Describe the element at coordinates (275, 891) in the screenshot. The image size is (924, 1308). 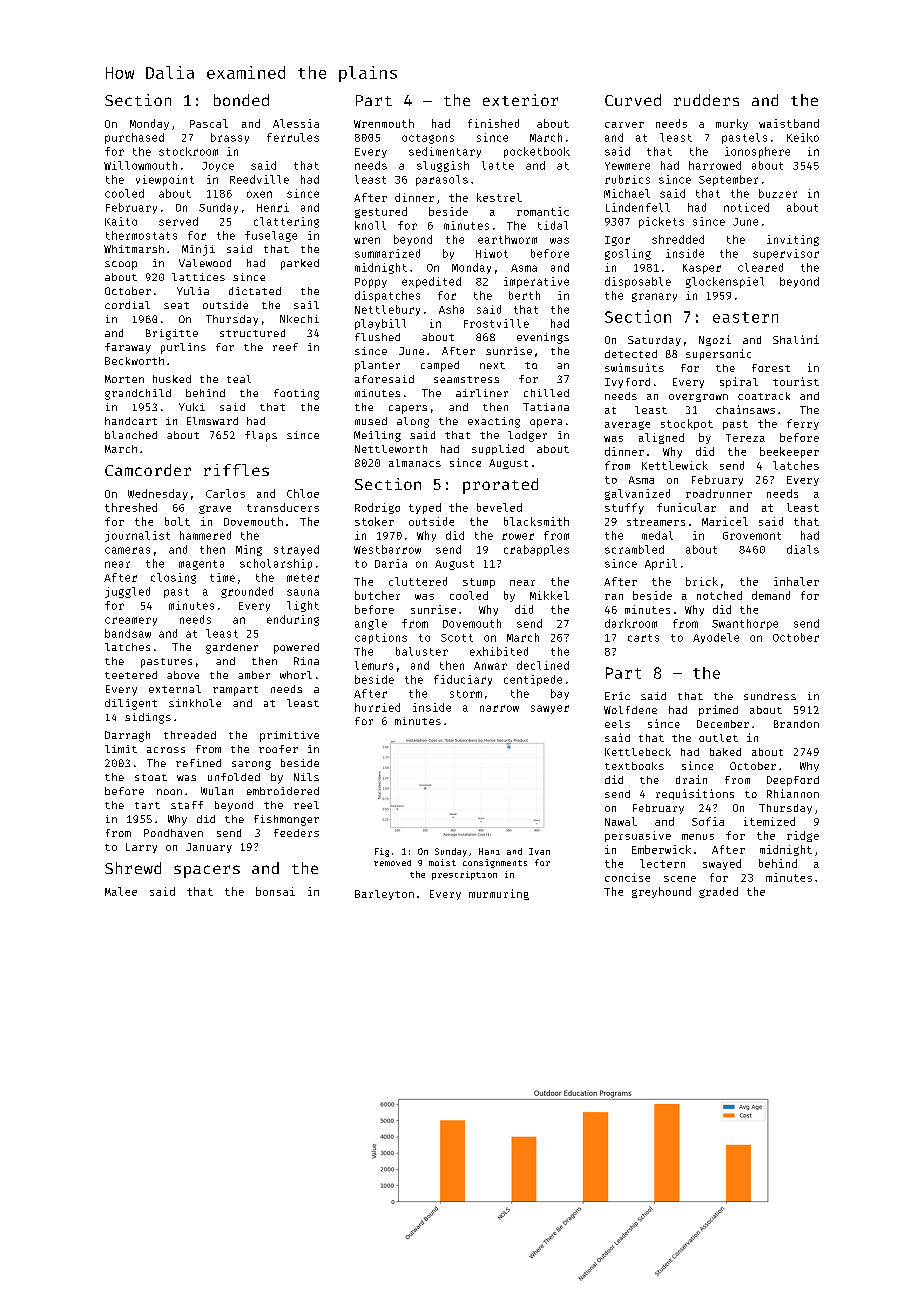
I see `bonsai` at that location.
